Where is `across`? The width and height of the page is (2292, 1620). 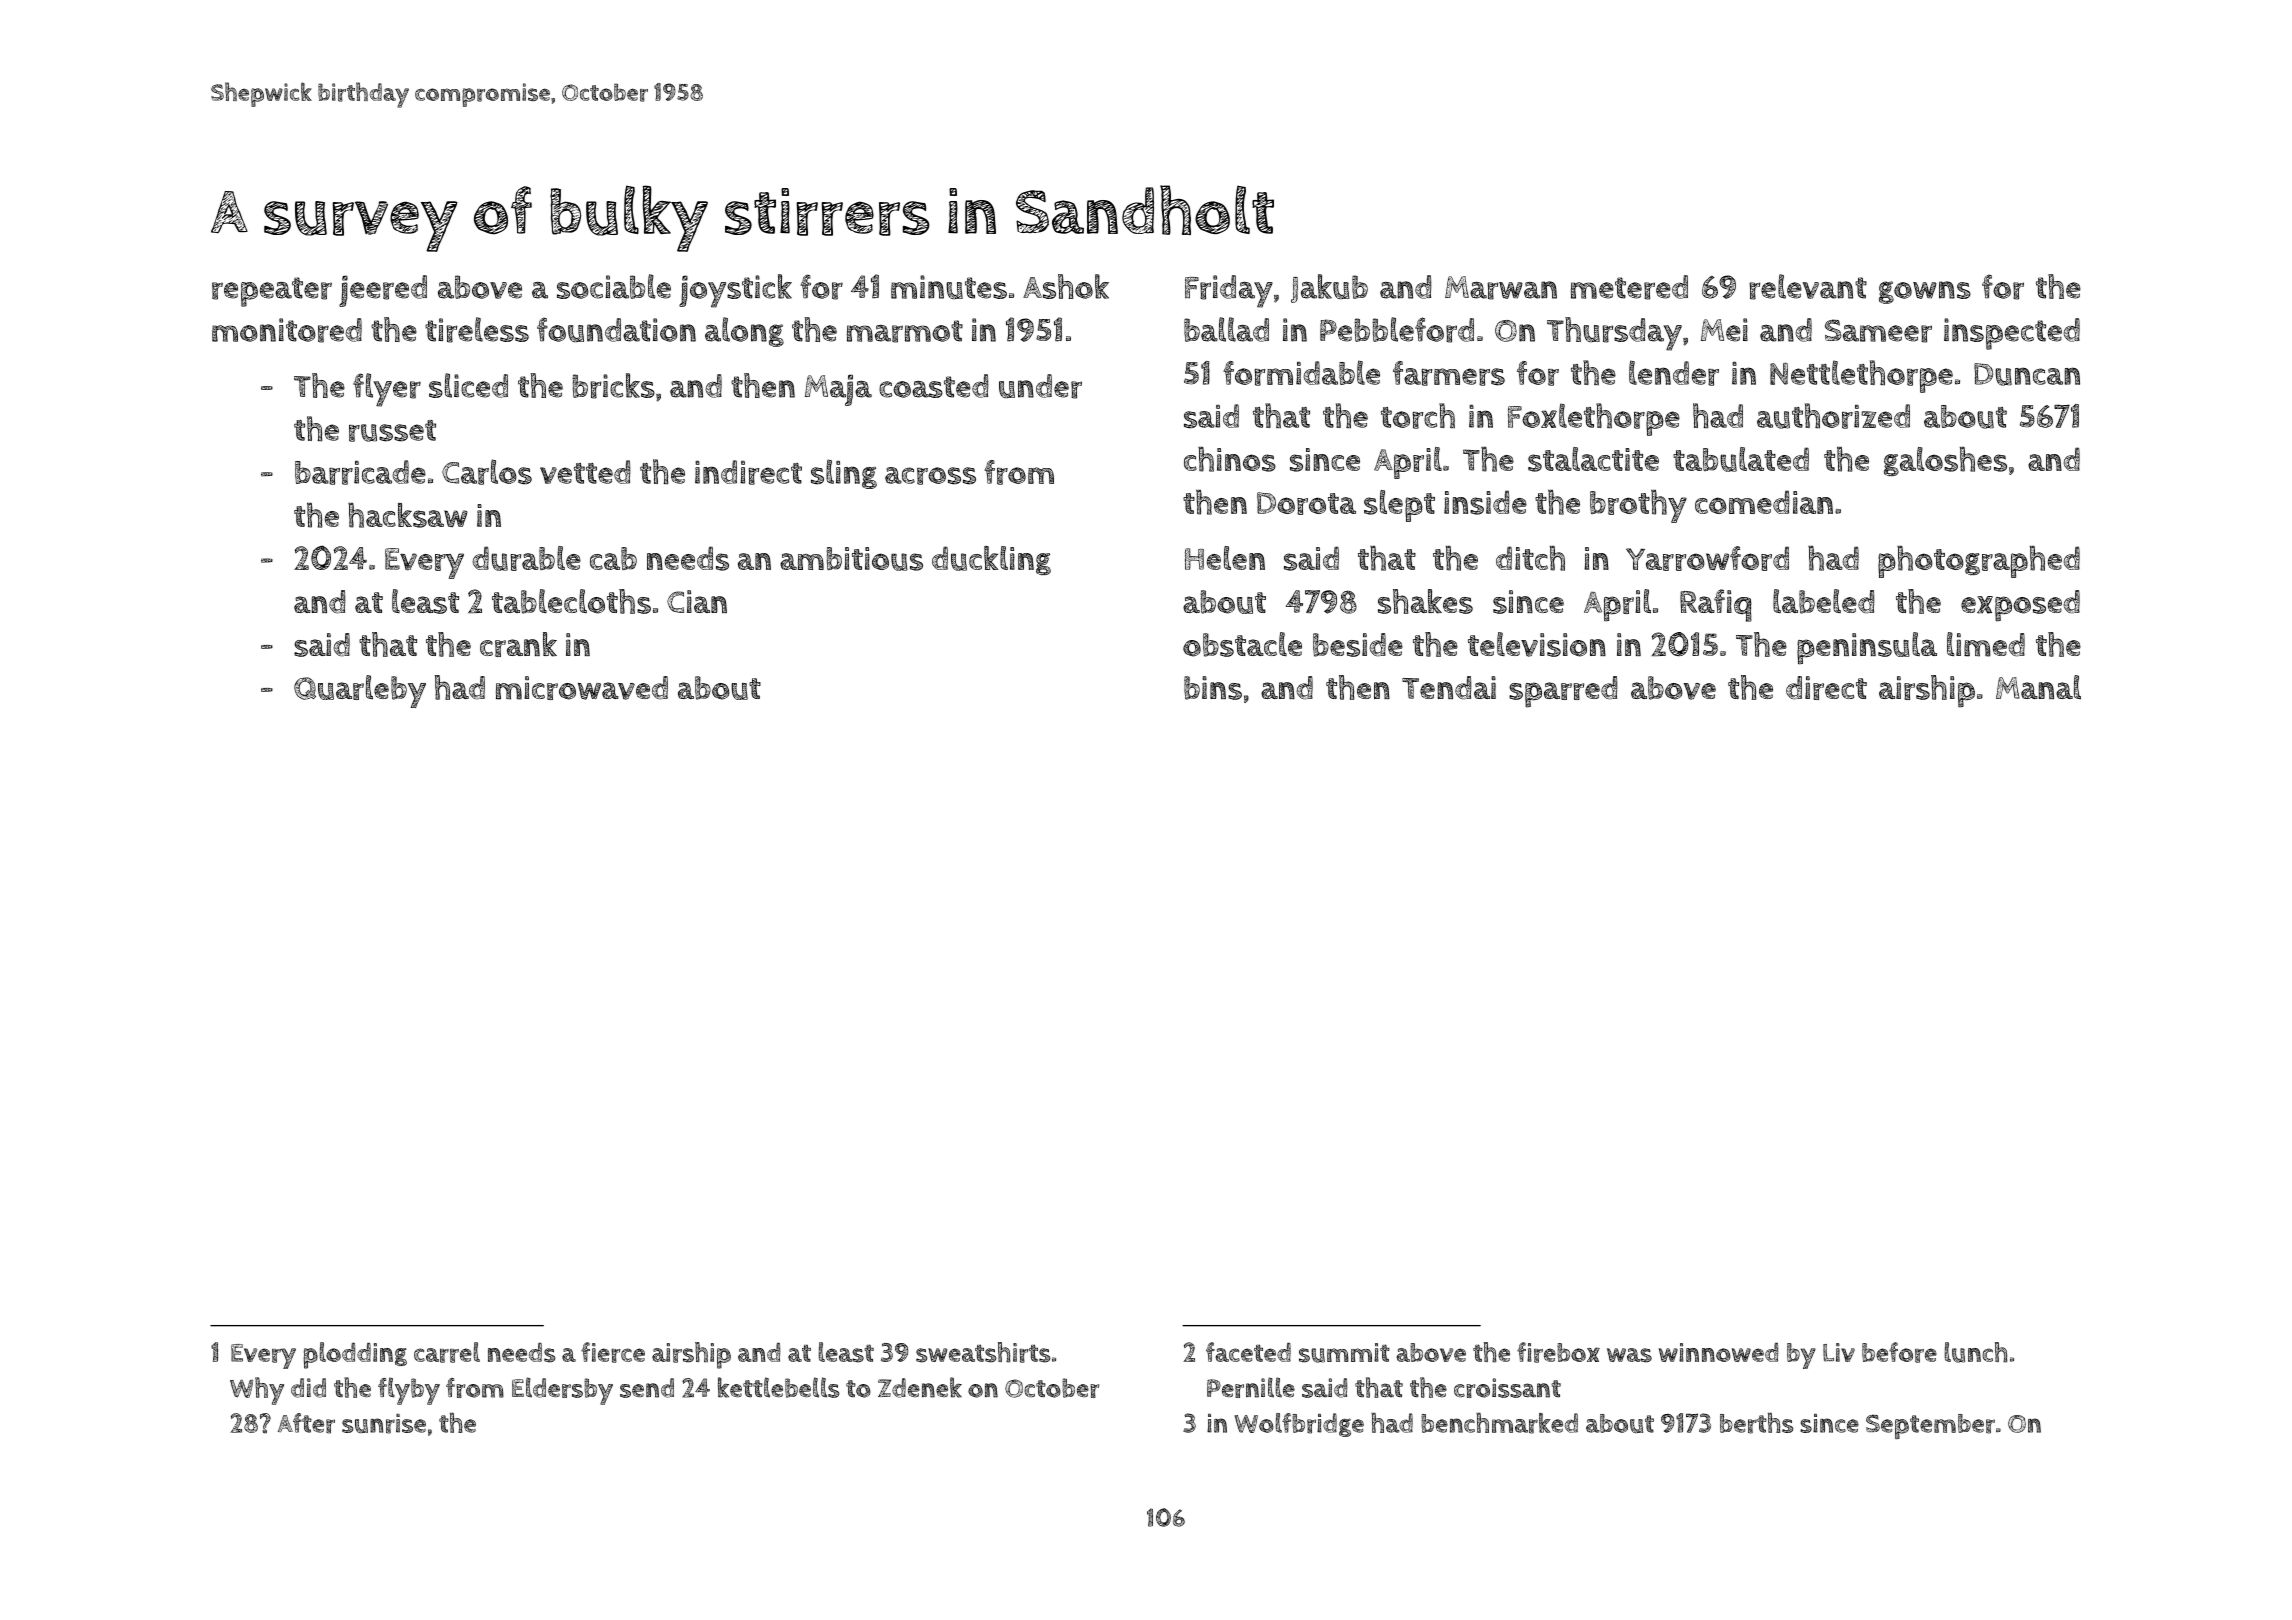 across is located at coordinates (930, 476).
